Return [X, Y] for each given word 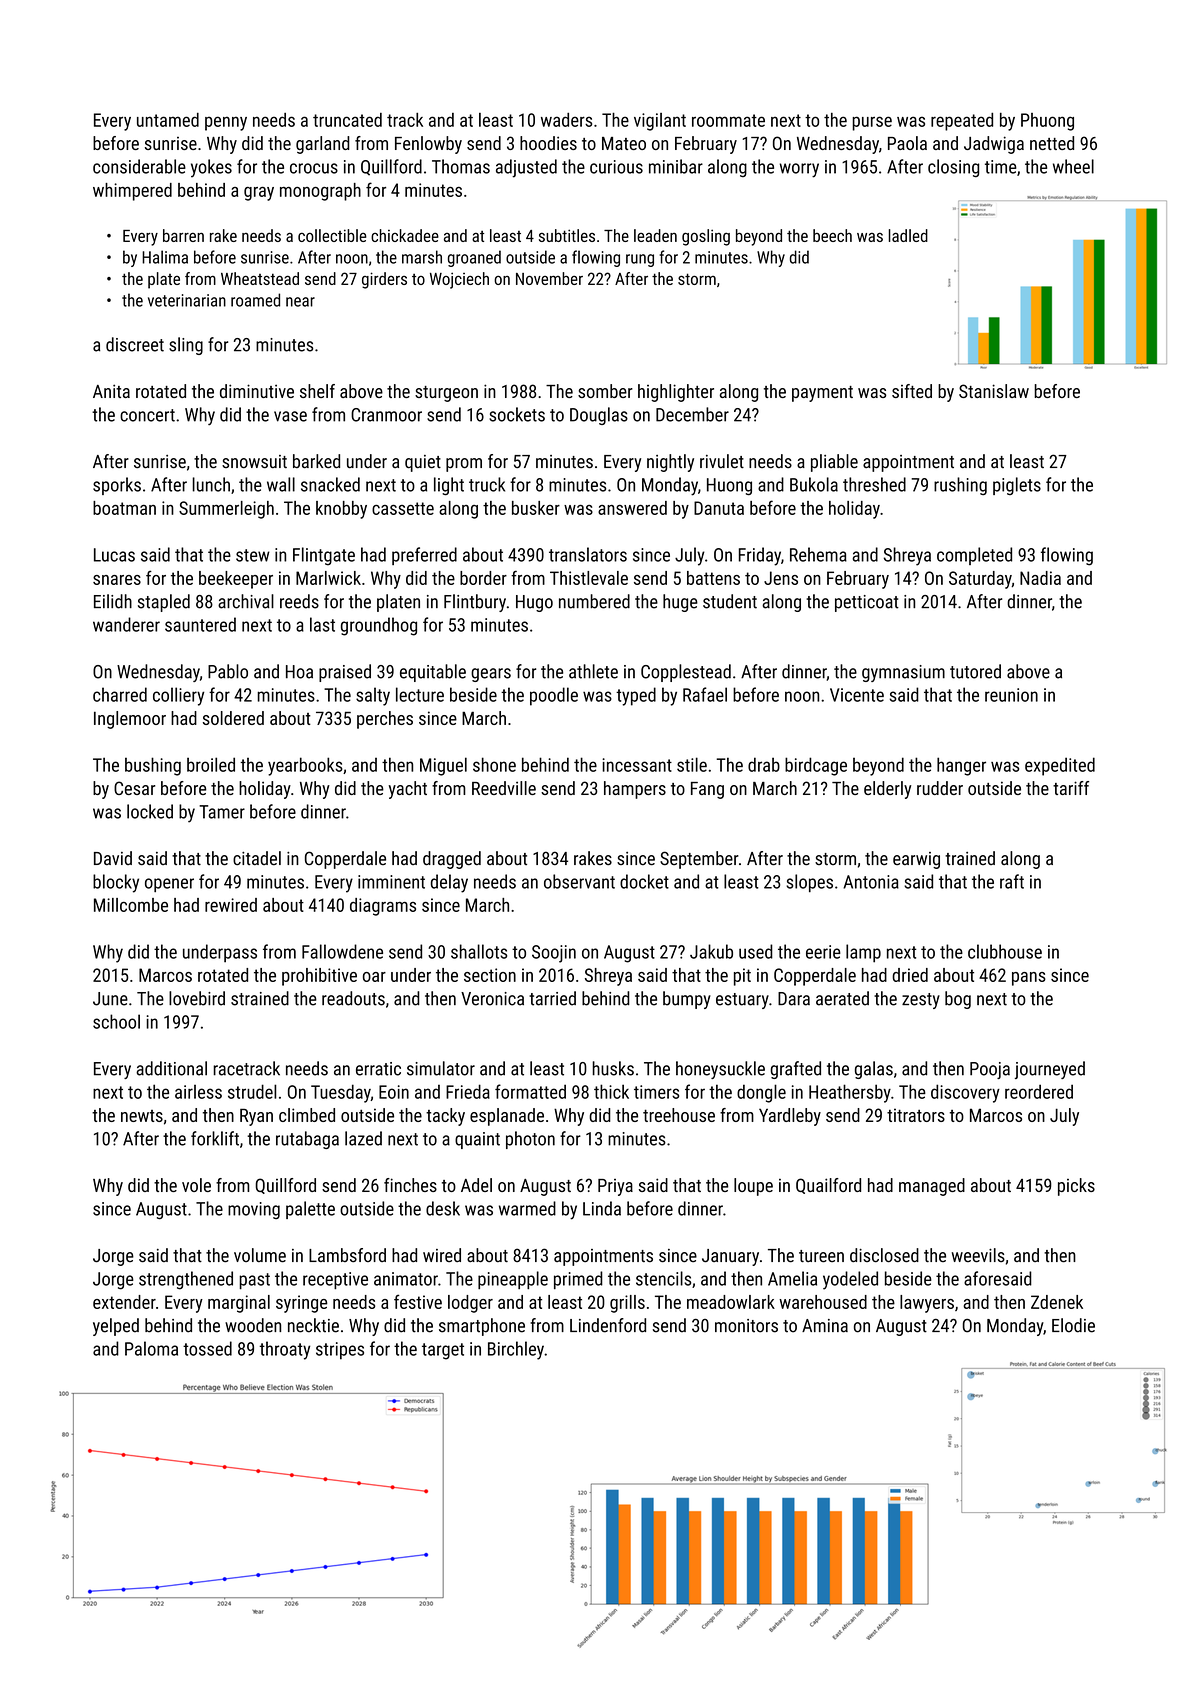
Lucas [114, 555]
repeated [962, 122]
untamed [168, 120]
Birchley [516, 1350]
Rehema [818, 554]
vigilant [660, 122]
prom [464, 465]
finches [410, 1185]
